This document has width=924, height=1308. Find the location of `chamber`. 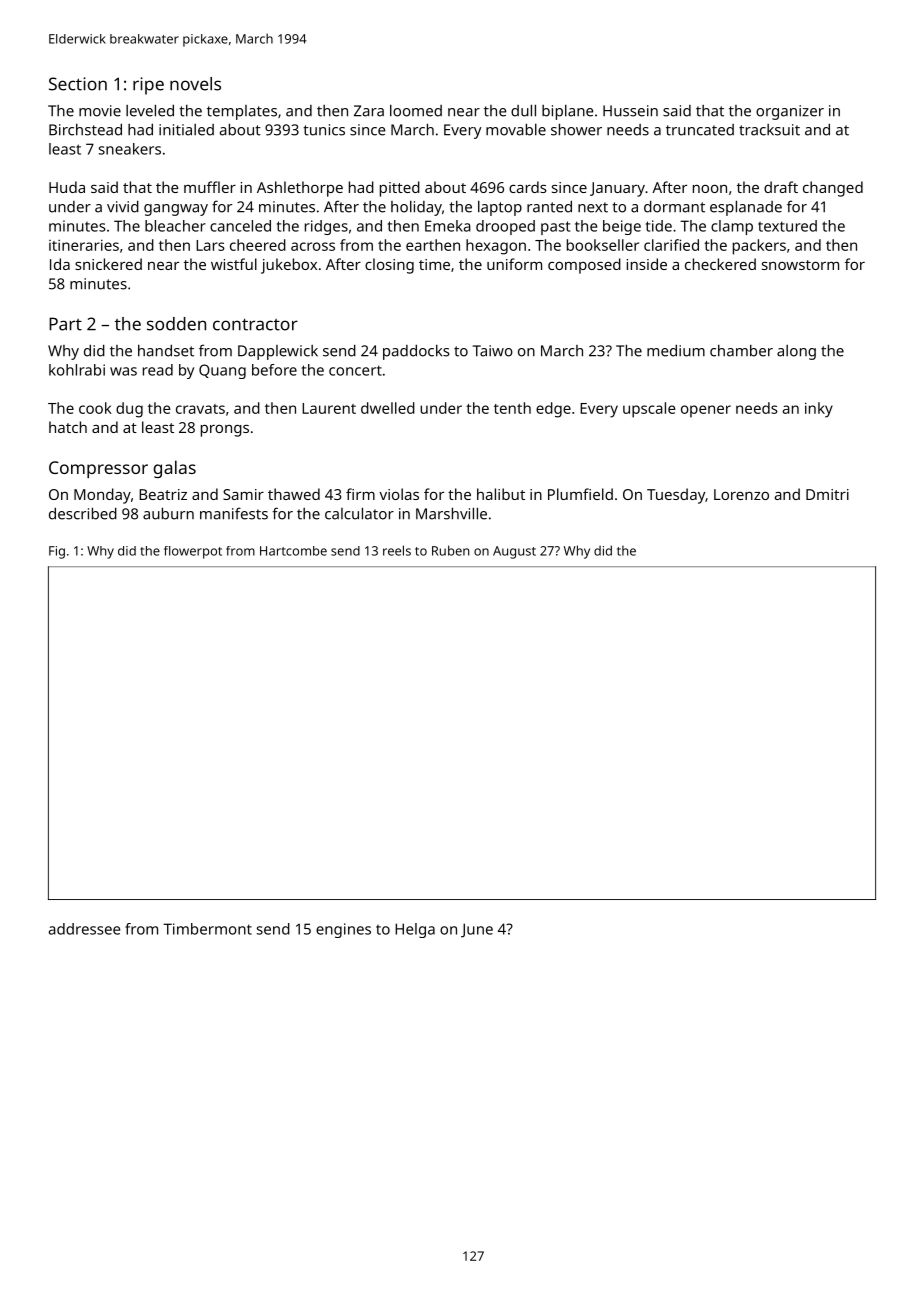

chamber is located at coordinates (741, 351).
